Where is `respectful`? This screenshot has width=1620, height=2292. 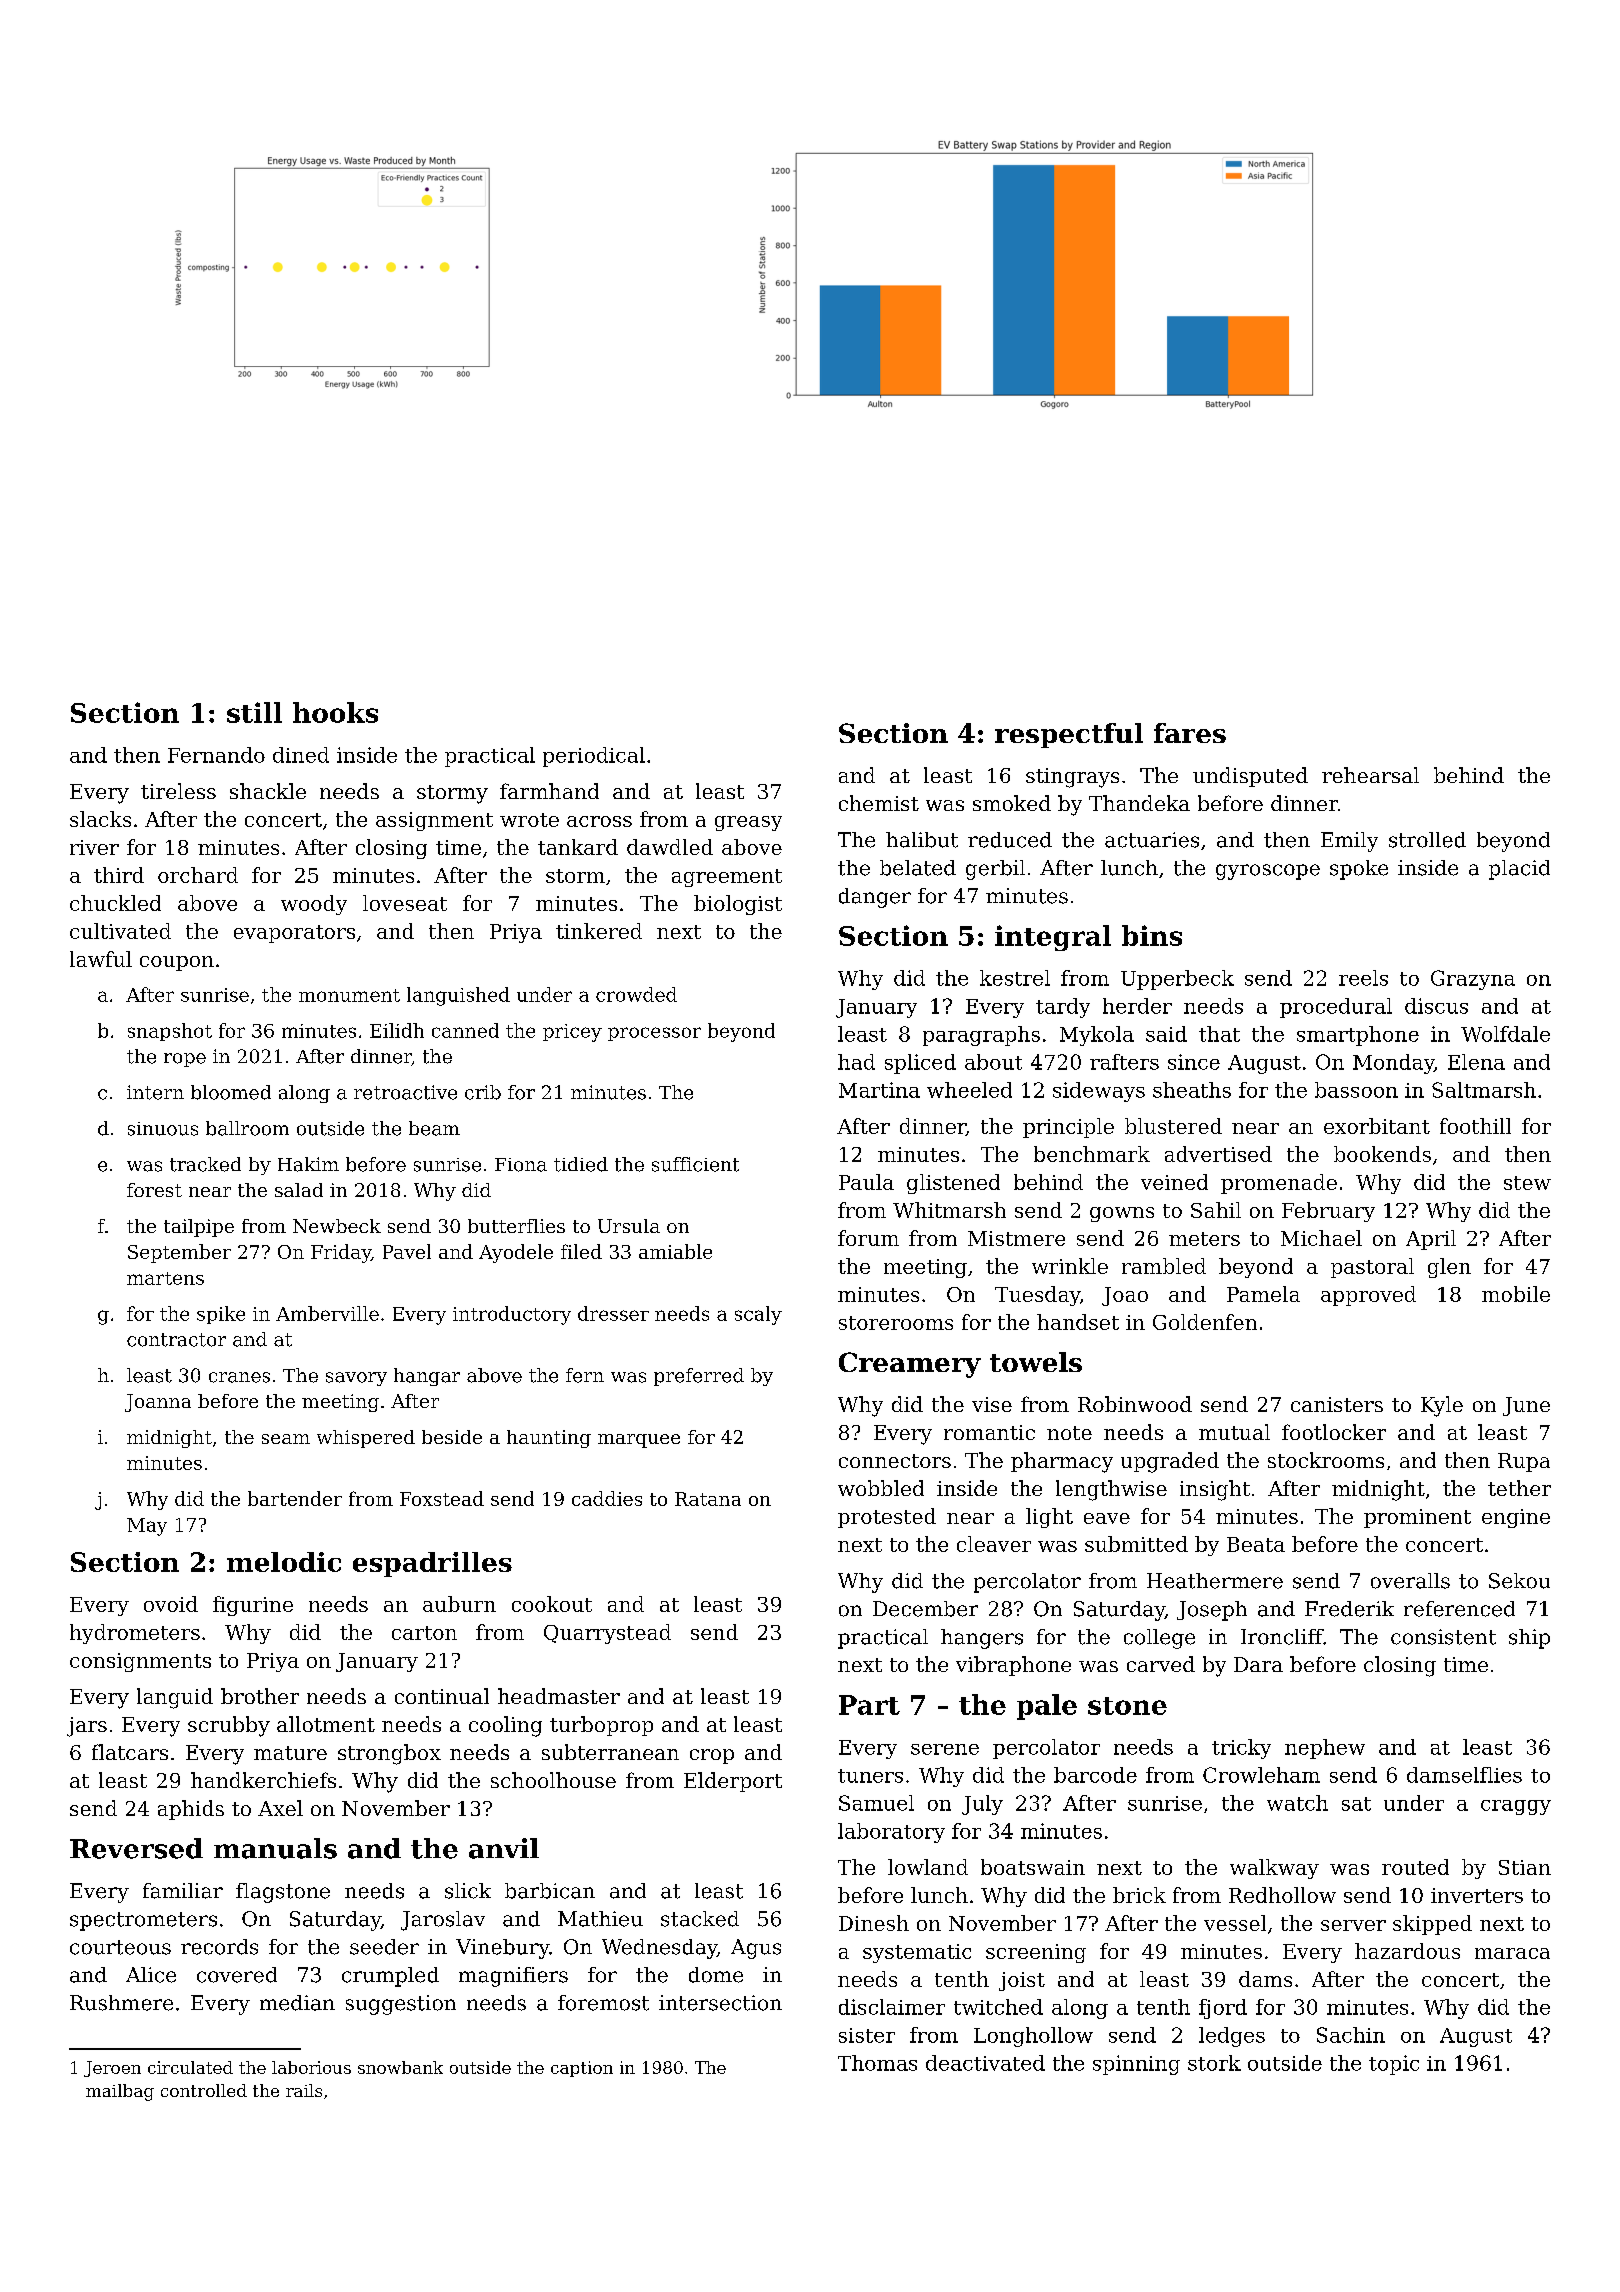
respectful is located at coordinates (1069, 735).
